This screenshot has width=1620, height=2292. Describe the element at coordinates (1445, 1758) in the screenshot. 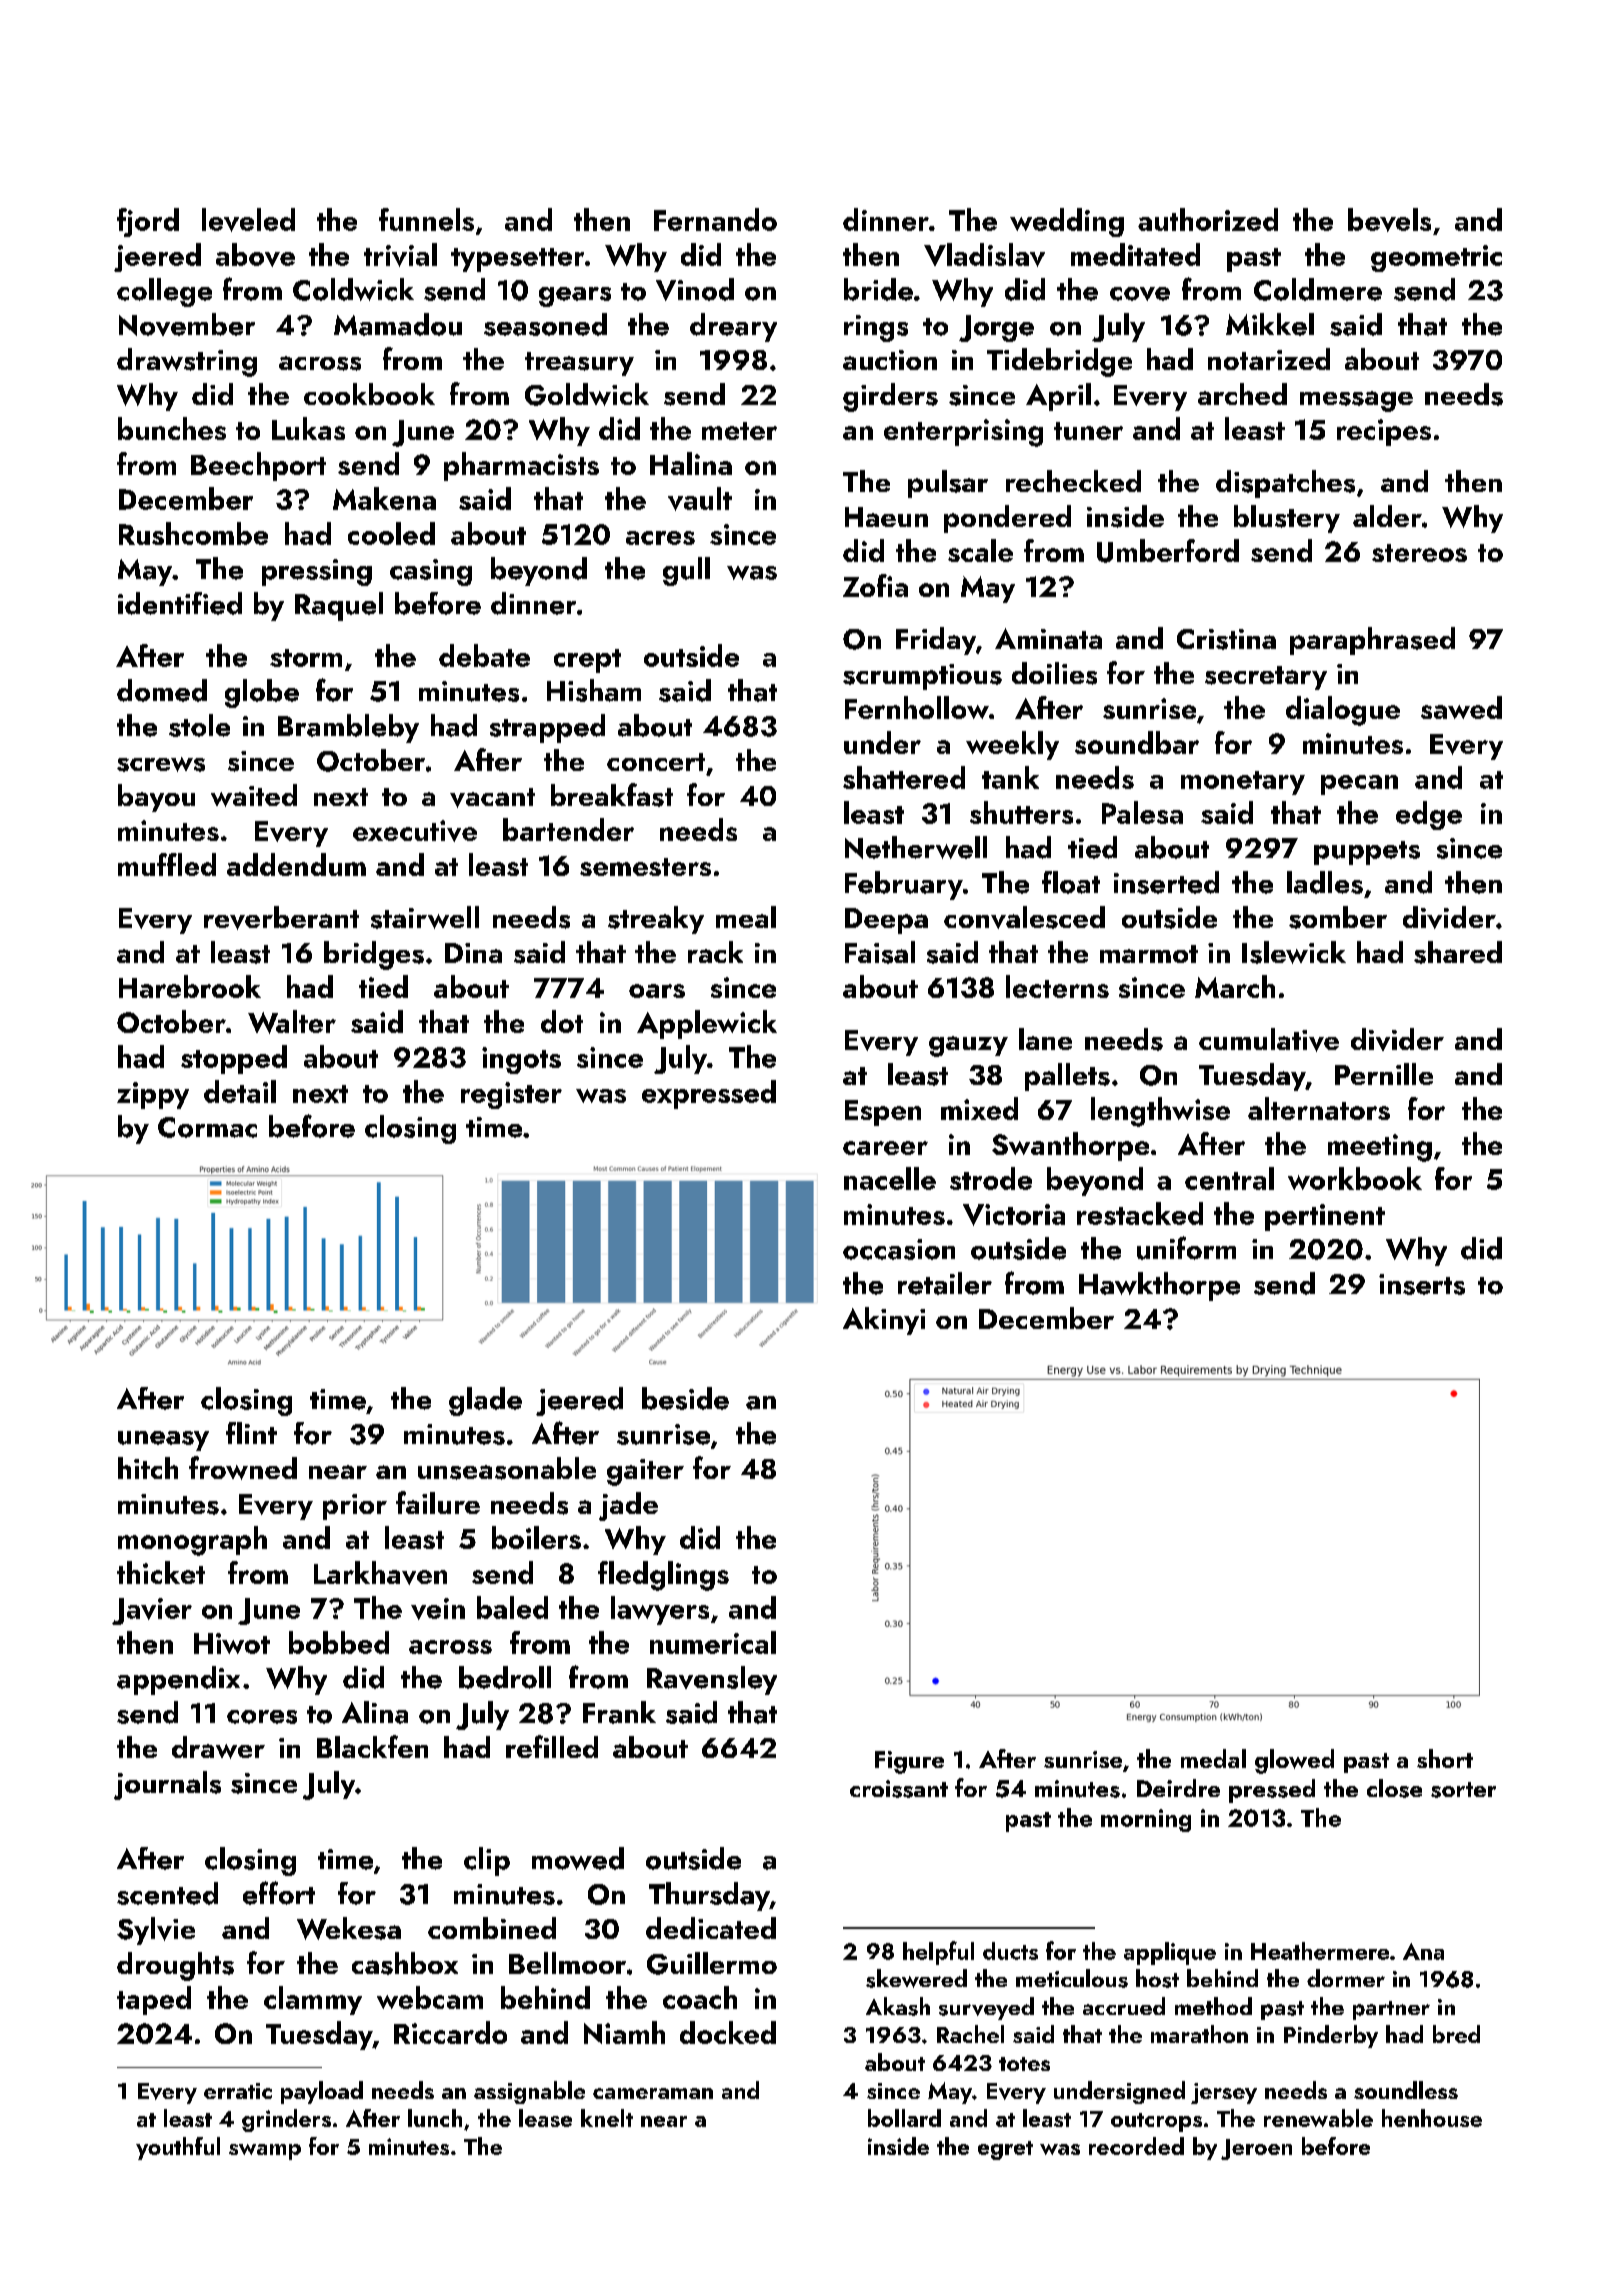

I see `short` at that location.
